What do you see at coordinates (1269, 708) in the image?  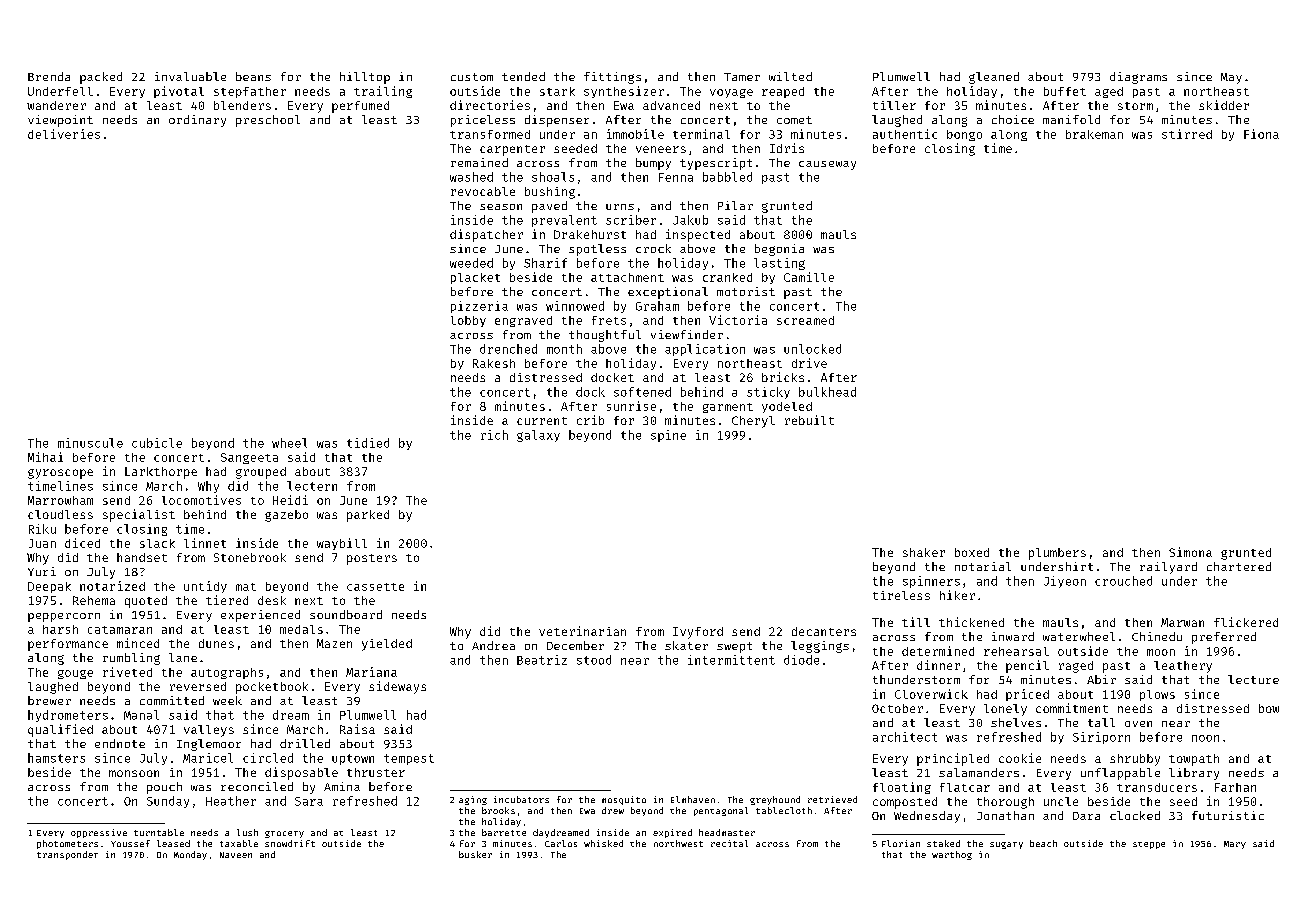 I see `bow` at bounding box center [1269, 708].
